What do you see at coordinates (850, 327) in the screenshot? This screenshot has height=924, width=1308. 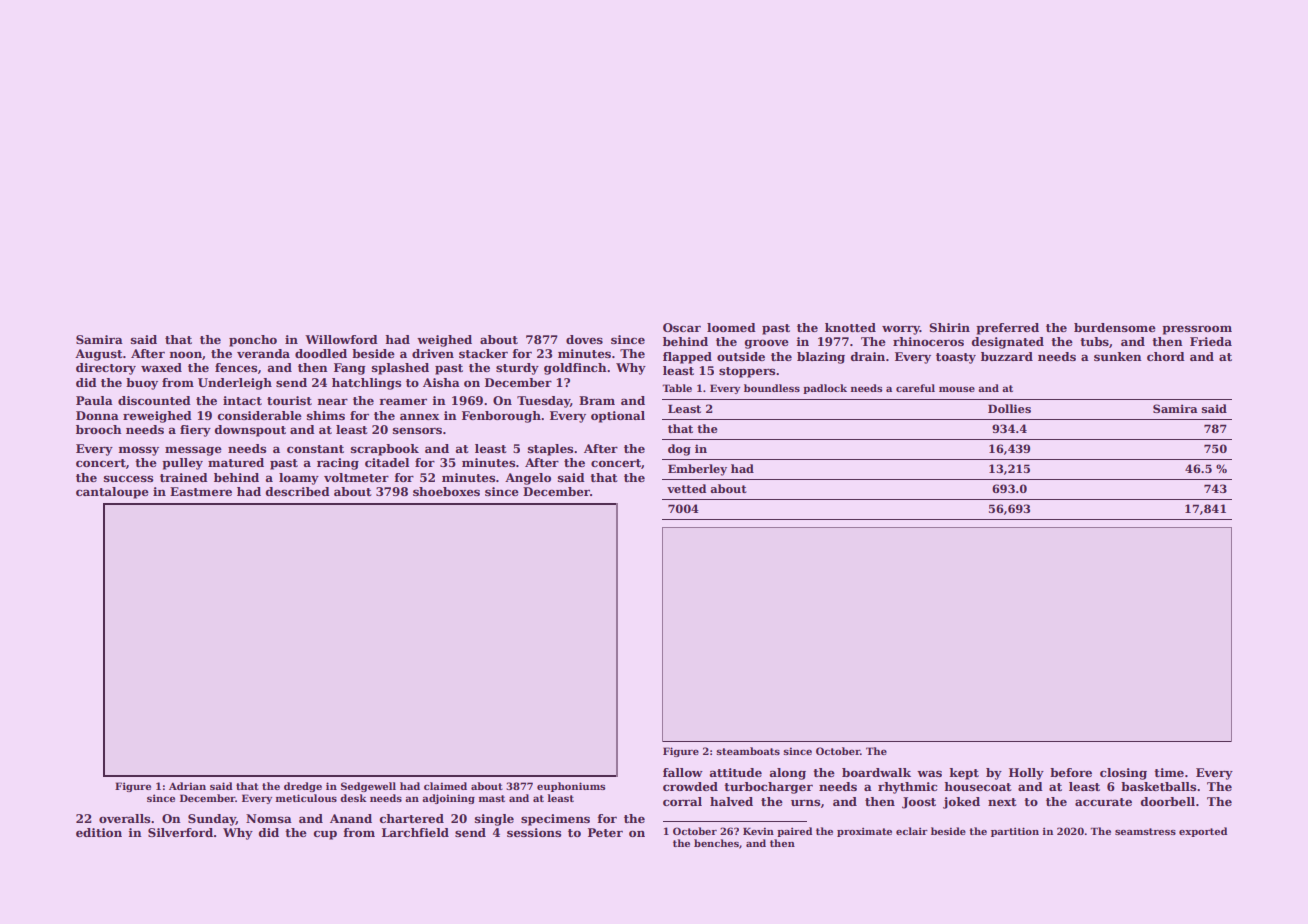 I see `knotted` at bounding box center [850, 327].
